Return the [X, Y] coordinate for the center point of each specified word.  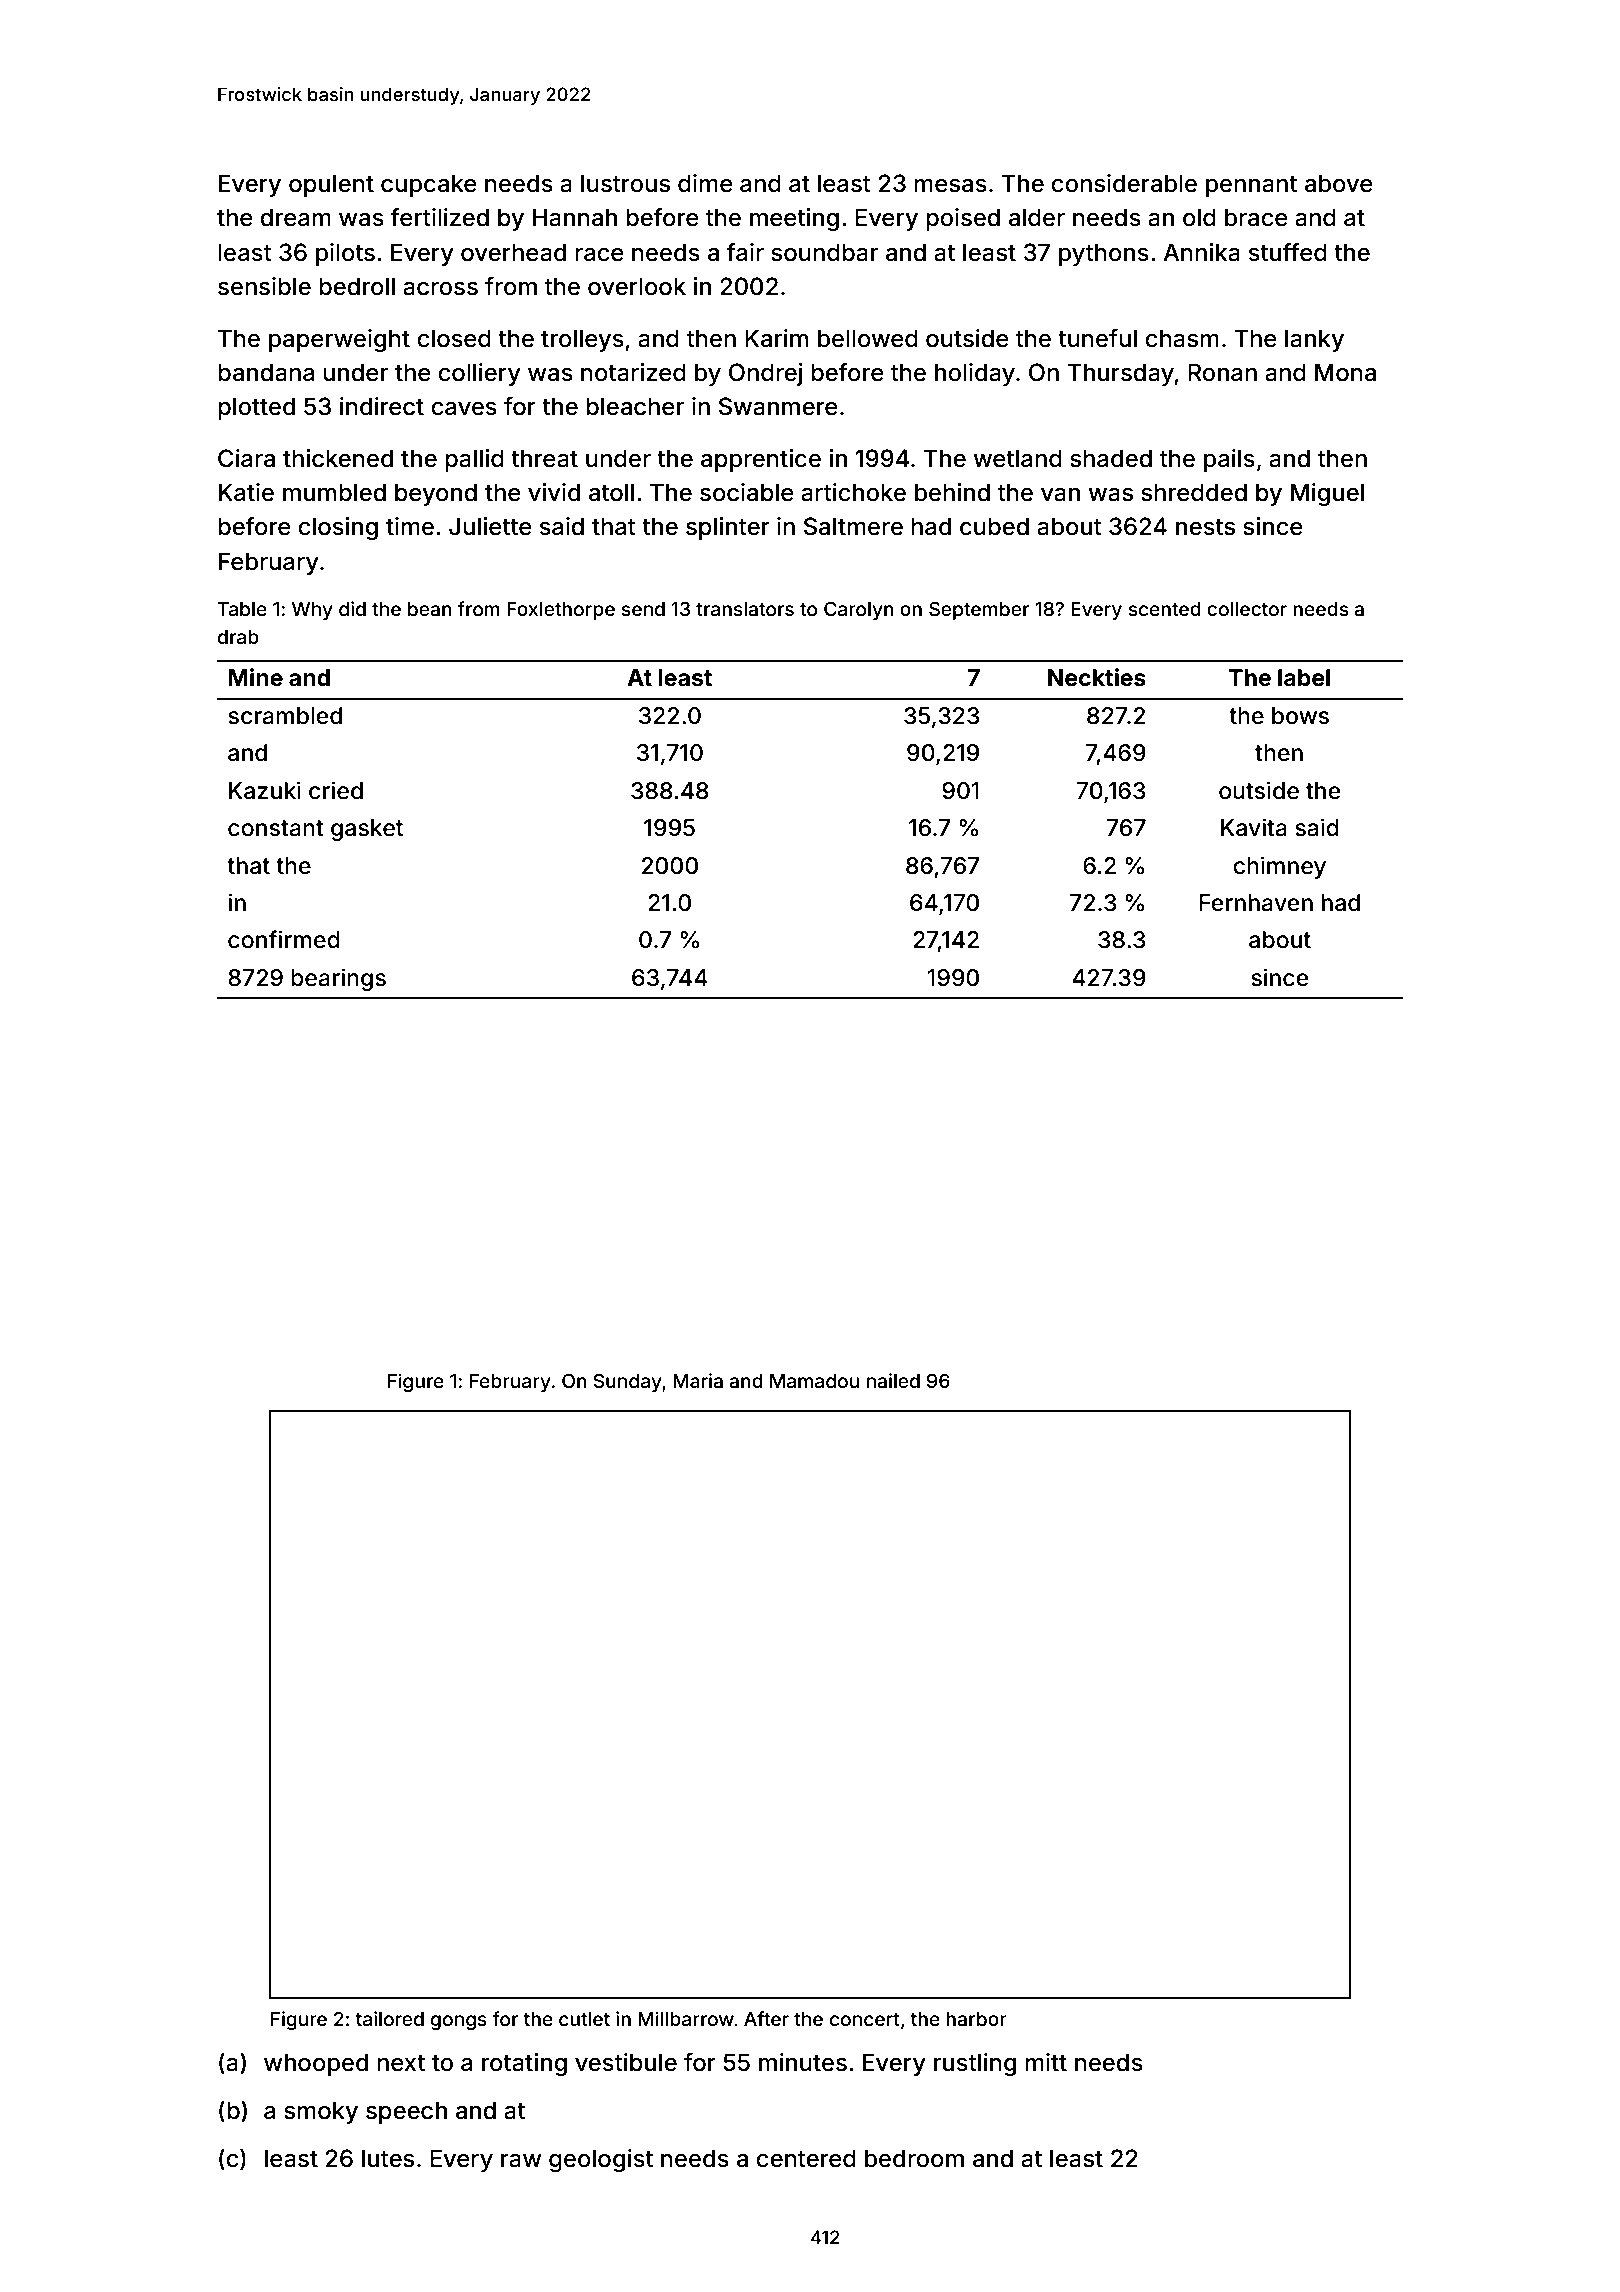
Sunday [627, 1383]
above [1339, 183]
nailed [893, 1380]
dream [295, 217]
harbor [976, 2019]
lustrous [625, 183]
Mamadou [814, 1381]
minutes [803, 2062]
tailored [390, 2018]
